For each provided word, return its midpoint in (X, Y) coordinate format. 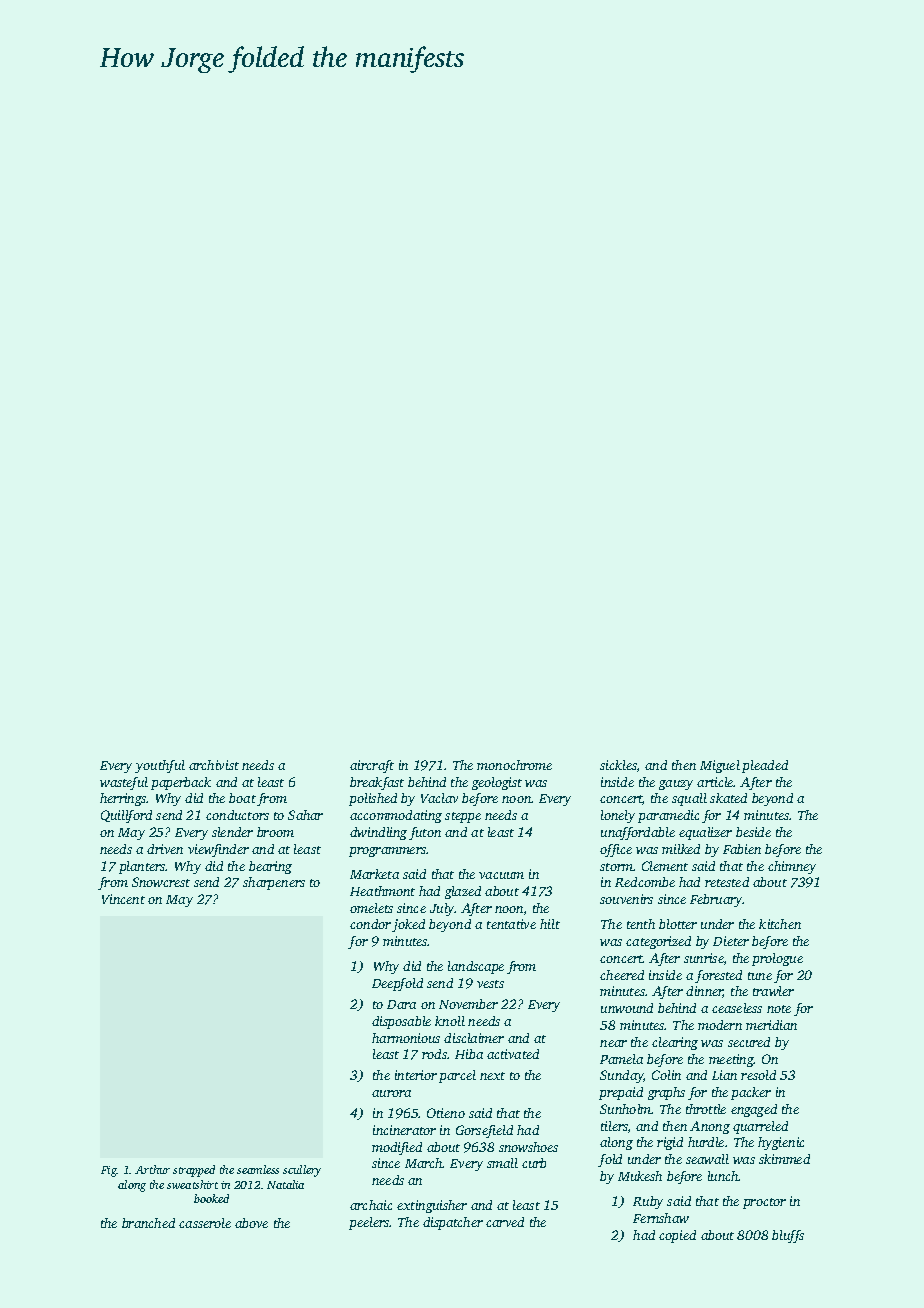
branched (148, 1223)
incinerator (404, 1130)
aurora (391, 1093)
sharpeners (274, 883)
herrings (123, 799)
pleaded (765, 766)
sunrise (704, 958)
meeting (731, 1060)
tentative (511, 924)
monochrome (514, 765)
